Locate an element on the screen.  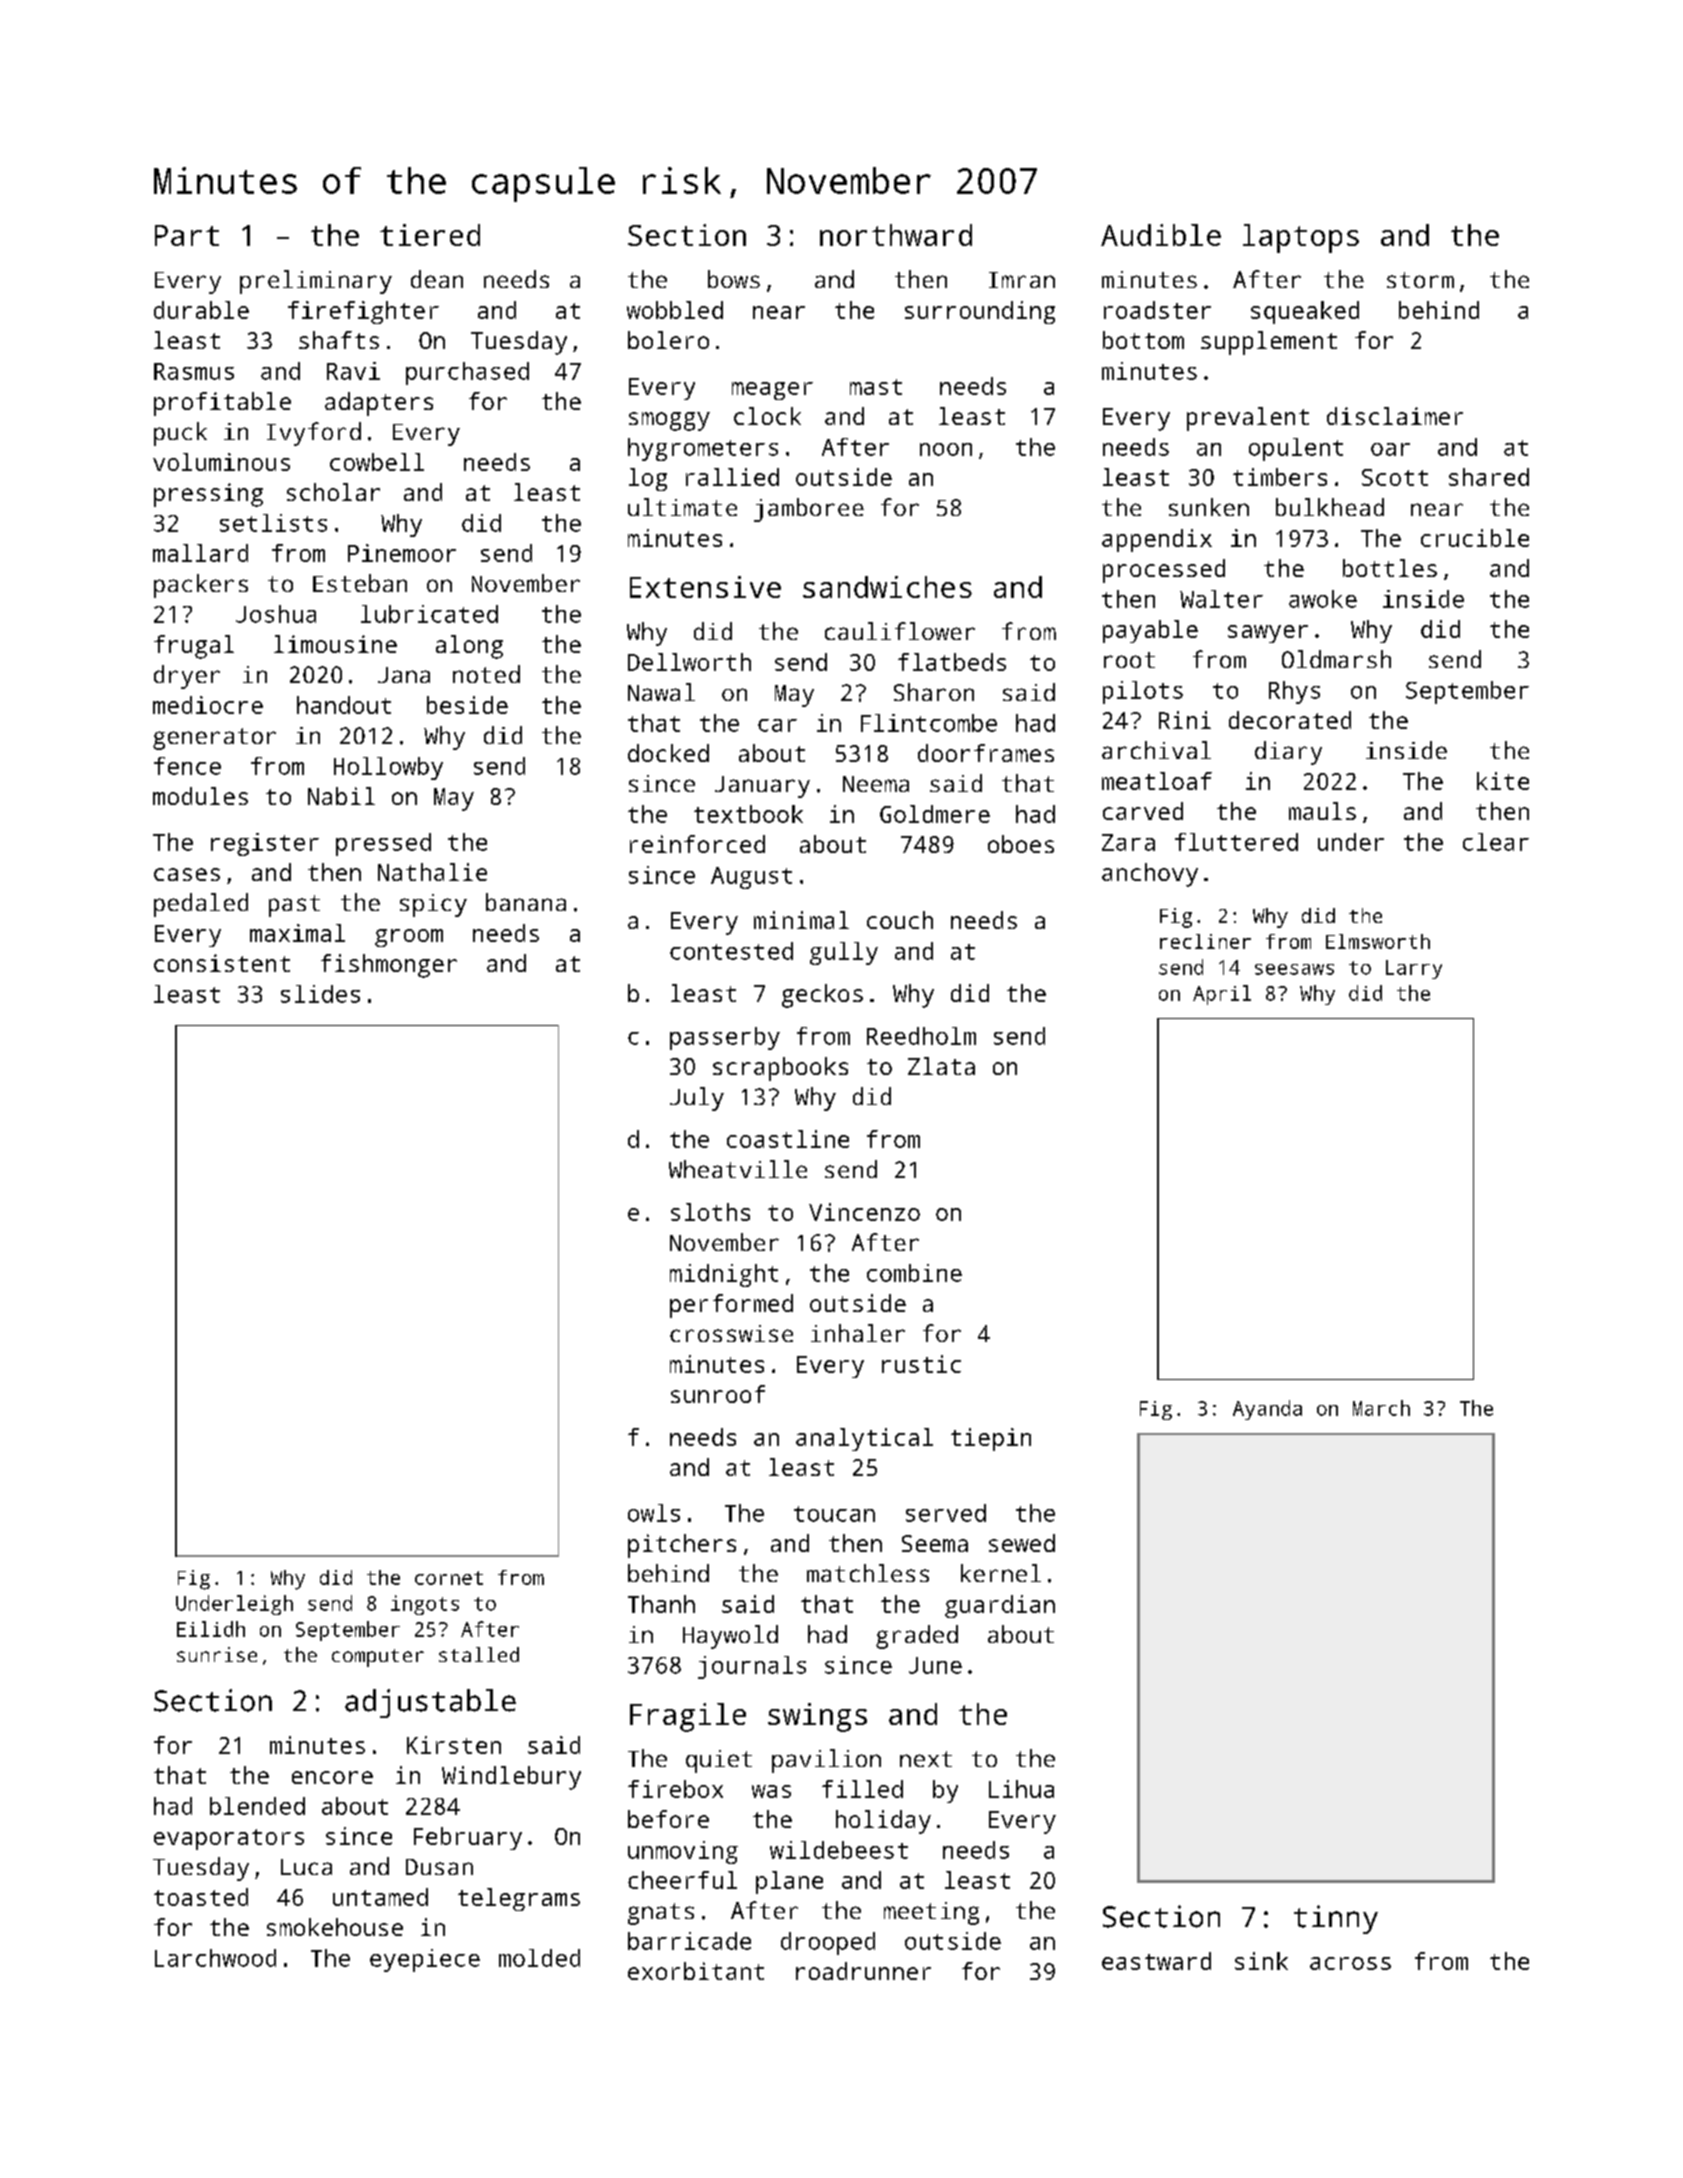
Seema is located at coordinates (935, 1543).
